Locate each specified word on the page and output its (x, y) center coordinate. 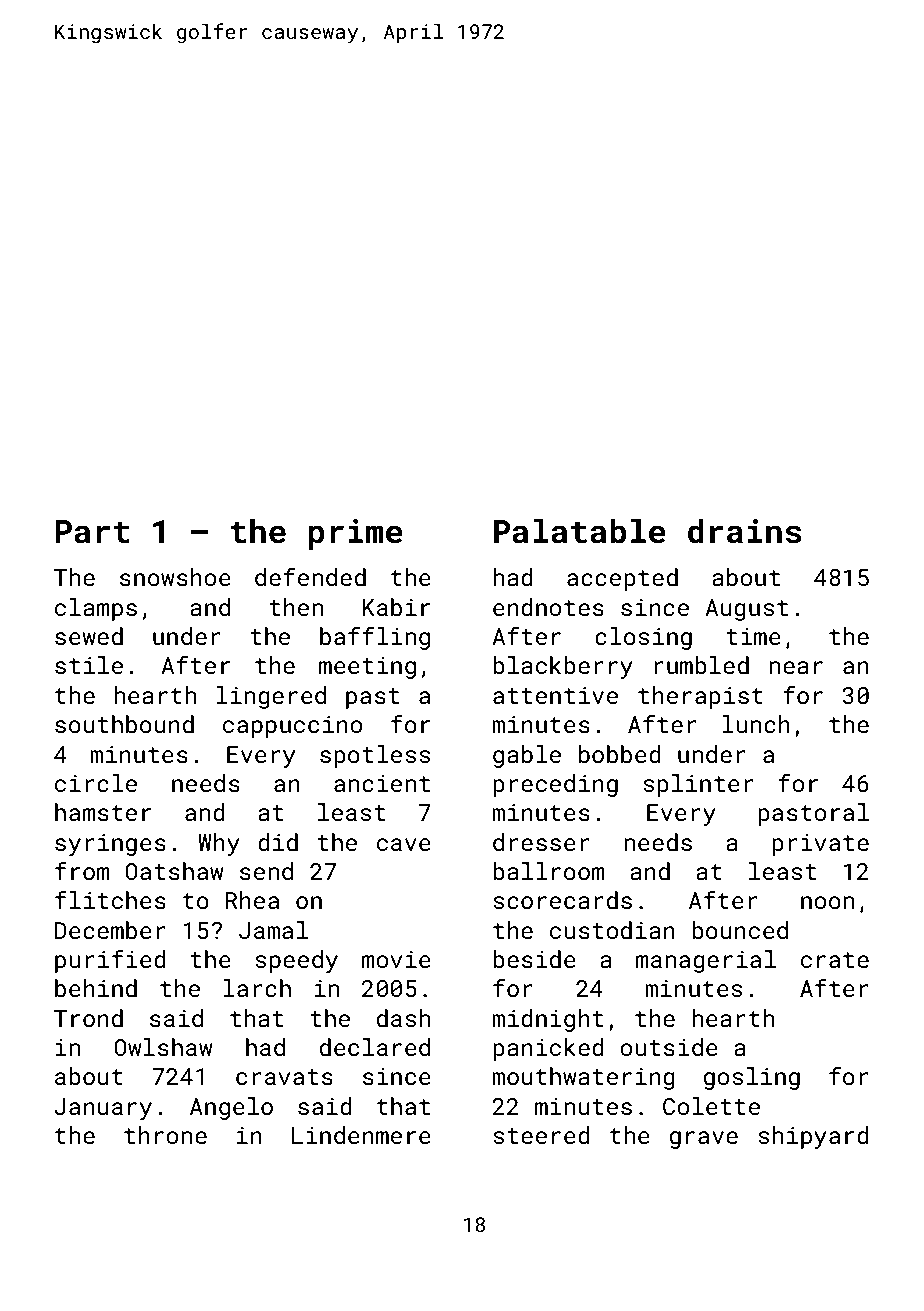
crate (835, 960)
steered (541, 1135)
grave (704, 1140)
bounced (740, 930)
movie (396, 959)
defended (310, 577)
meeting (367, 668)
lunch (756, 724)
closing (643, 638)
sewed (89, 636)
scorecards (562, 900)
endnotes (548, 607)
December (110, 930)
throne (165, 1135)
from (82, 870)
